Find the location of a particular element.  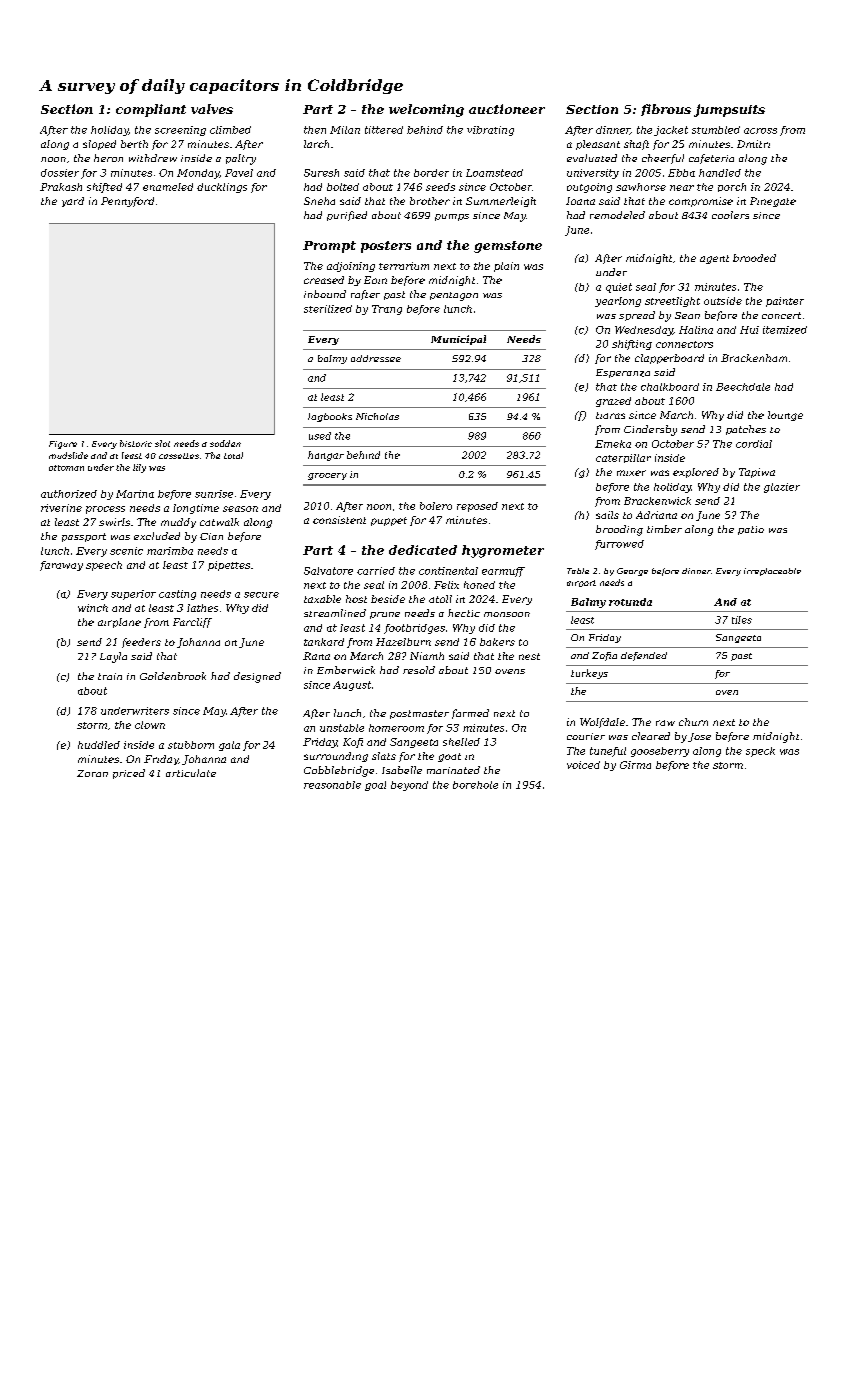

Brackenham is located at coordinates (754, 358).
